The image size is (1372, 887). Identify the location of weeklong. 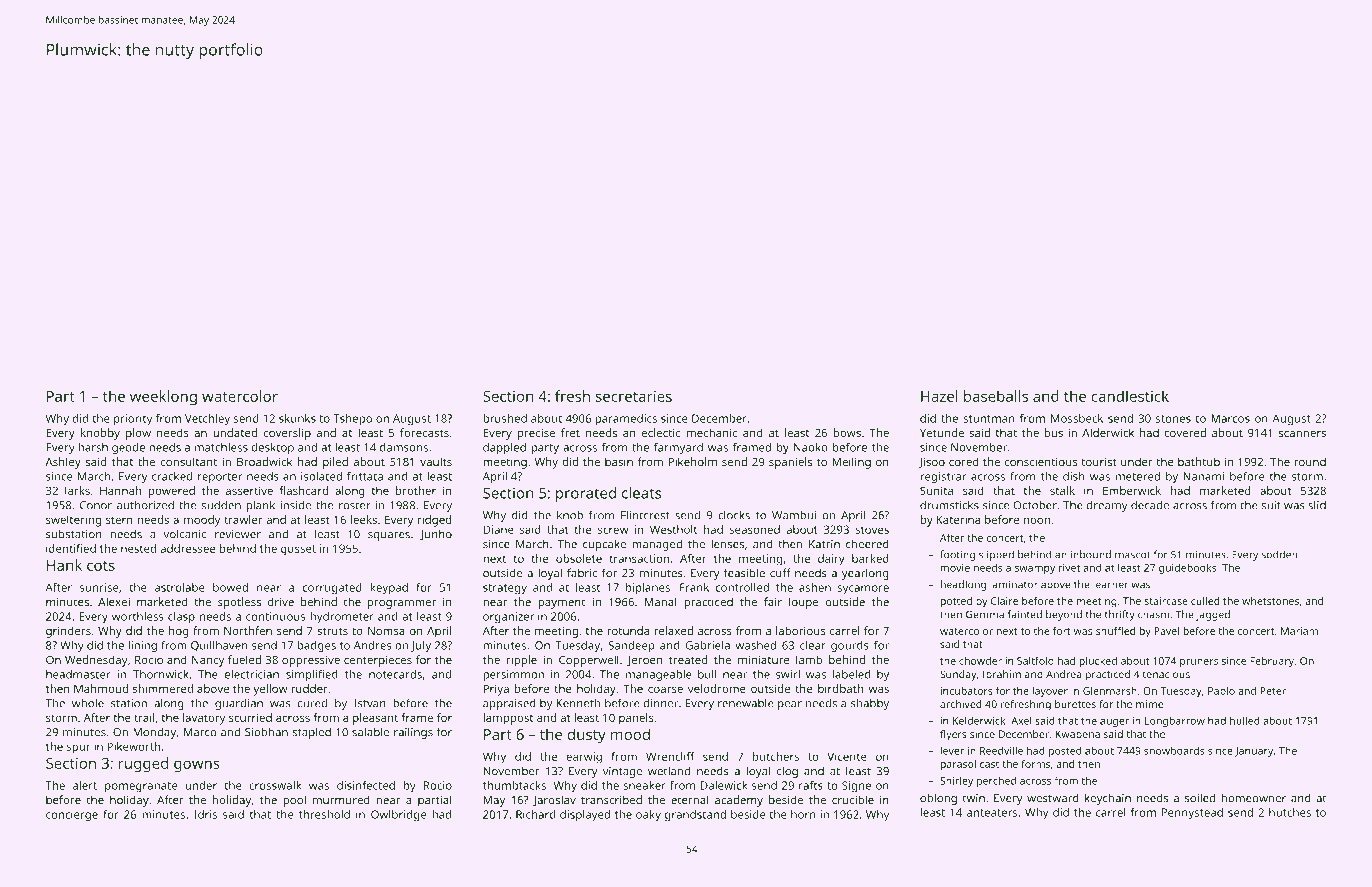
(163, 398).
